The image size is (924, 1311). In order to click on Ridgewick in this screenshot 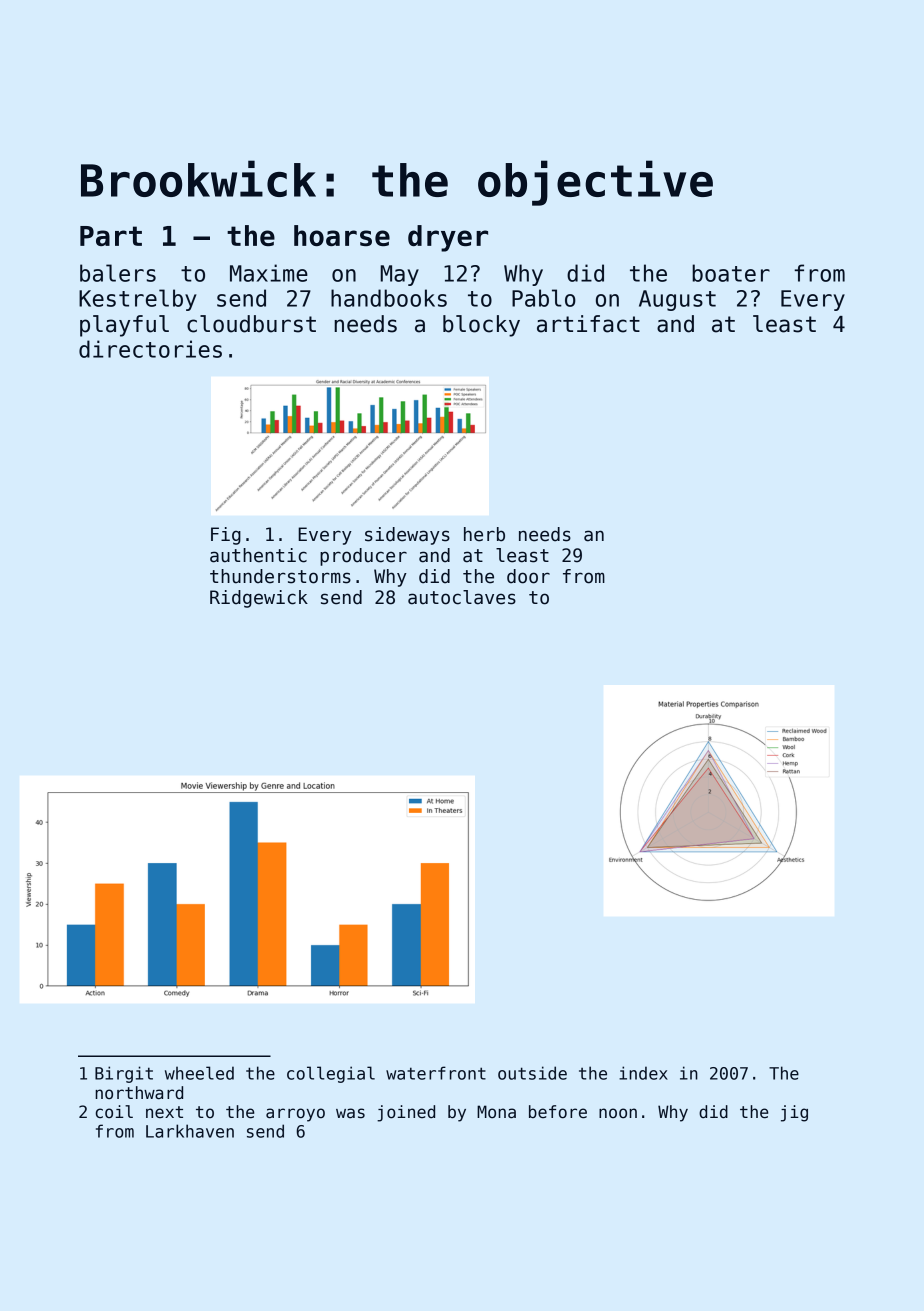, I will do `click(259, 599)`.
